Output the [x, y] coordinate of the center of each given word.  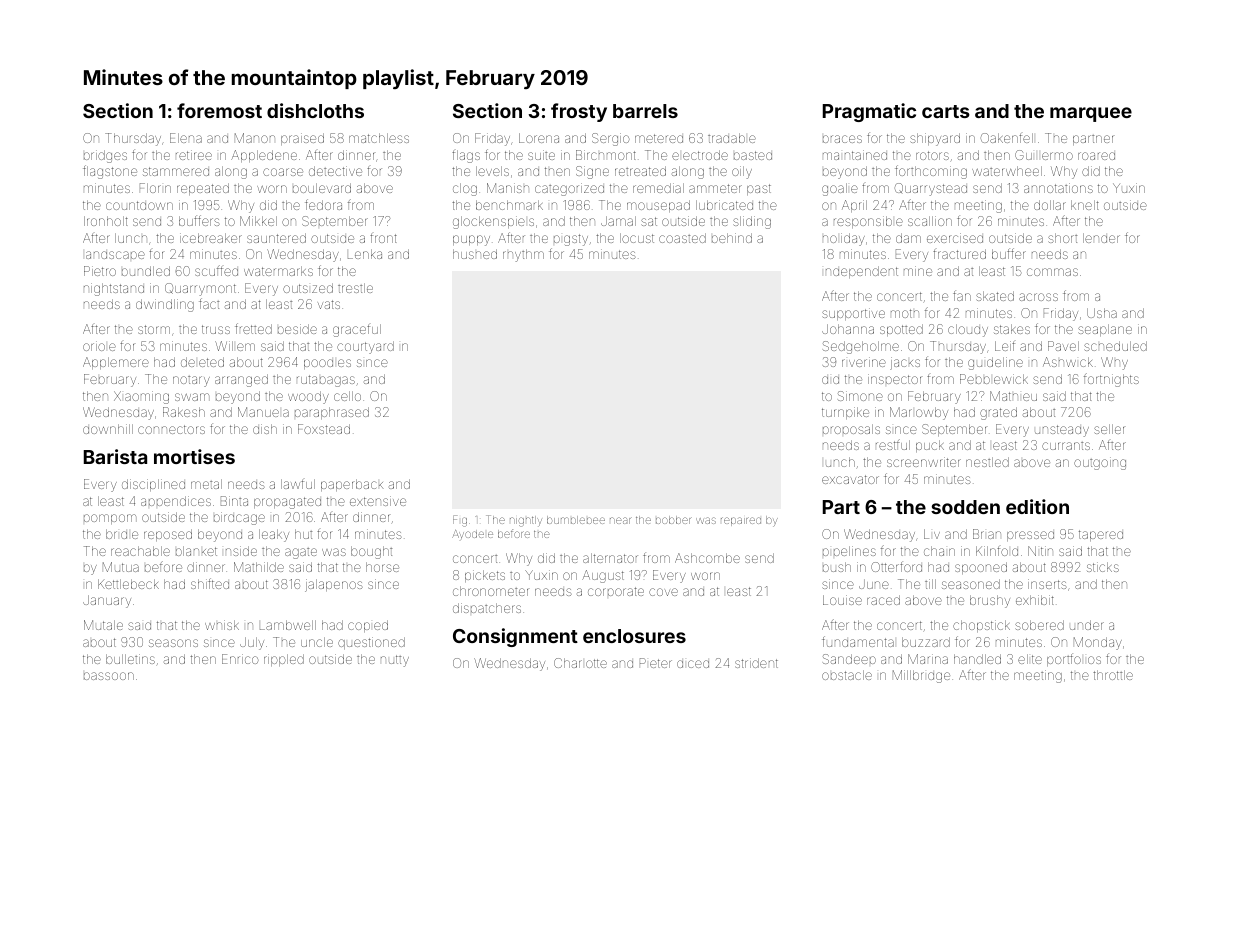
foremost [219, 110]
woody [308, 397]
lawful [298, 484]
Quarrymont [200, 289]
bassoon [109, 676]
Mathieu [1013, 396]
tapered [1101, 535]
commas [1052, 272]
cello [347, 396]
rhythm [523, 255]
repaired [741, 521]
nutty [395, 661]
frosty [579, 112]
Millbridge [921, 676]
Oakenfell [1007, 138]
